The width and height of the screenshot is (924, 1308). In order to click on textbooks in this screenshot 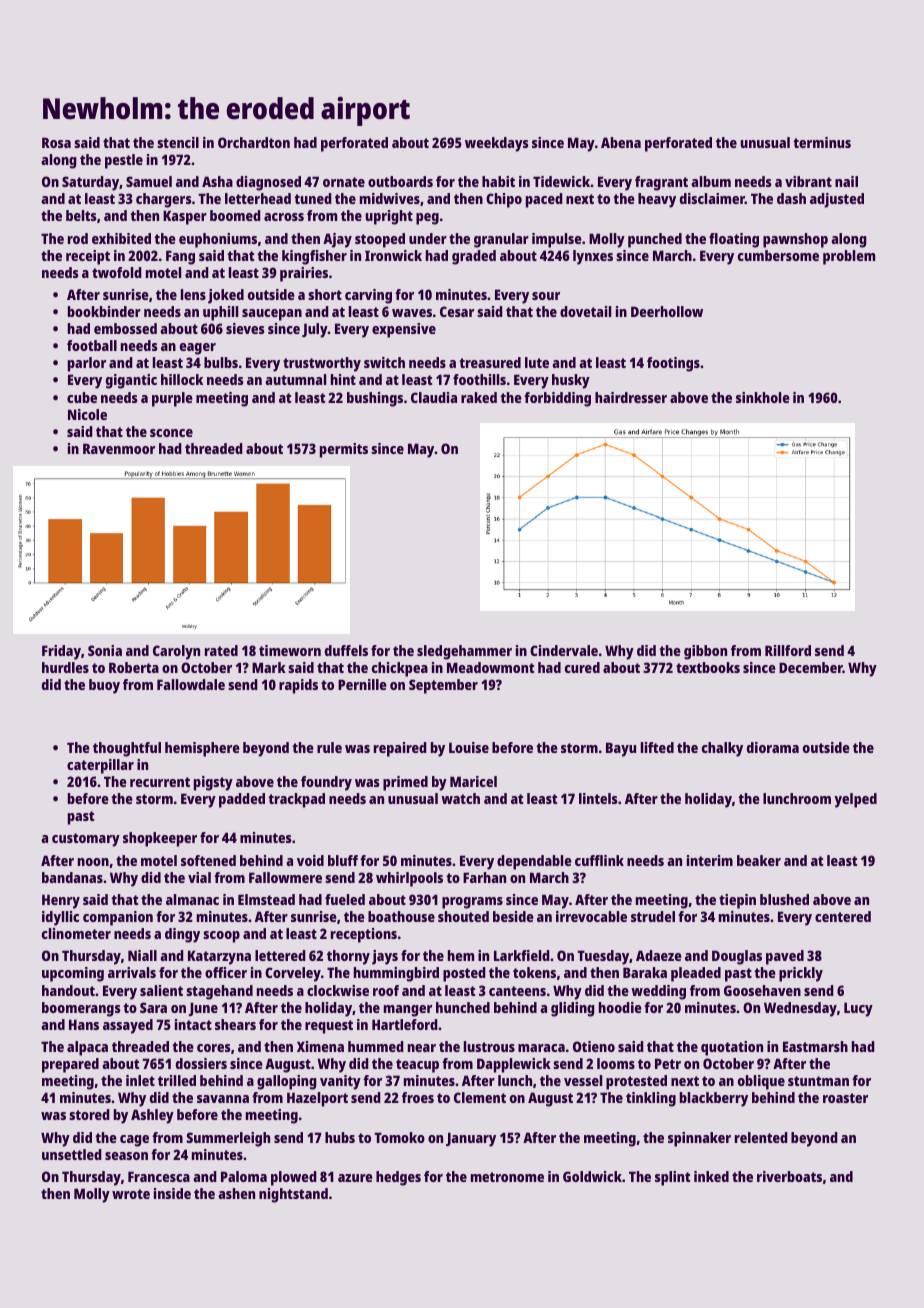, I will do `click(708, 667)`.
